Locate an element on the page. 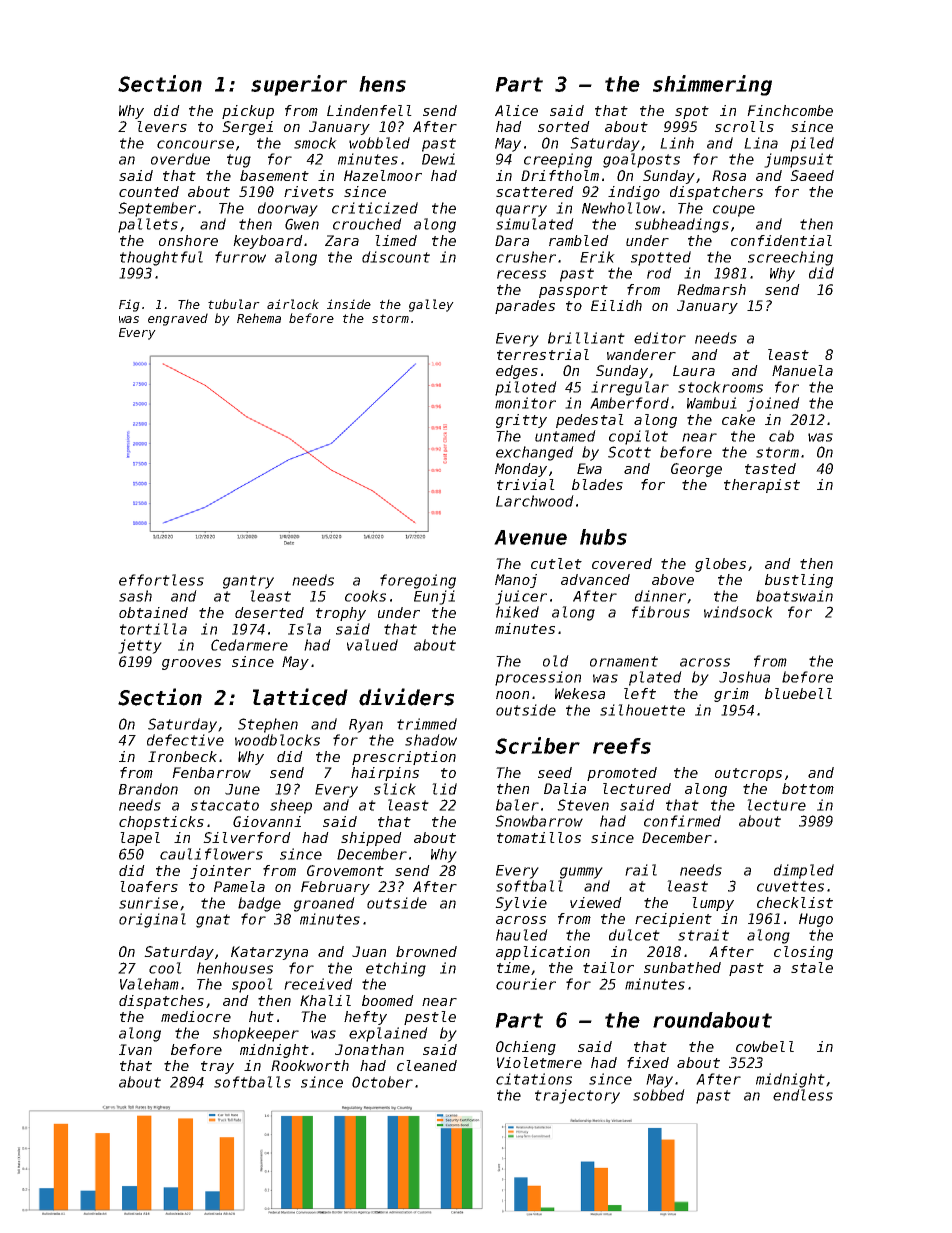 The image size is (952, 1233). noon is located at coordinates (512, 695).
